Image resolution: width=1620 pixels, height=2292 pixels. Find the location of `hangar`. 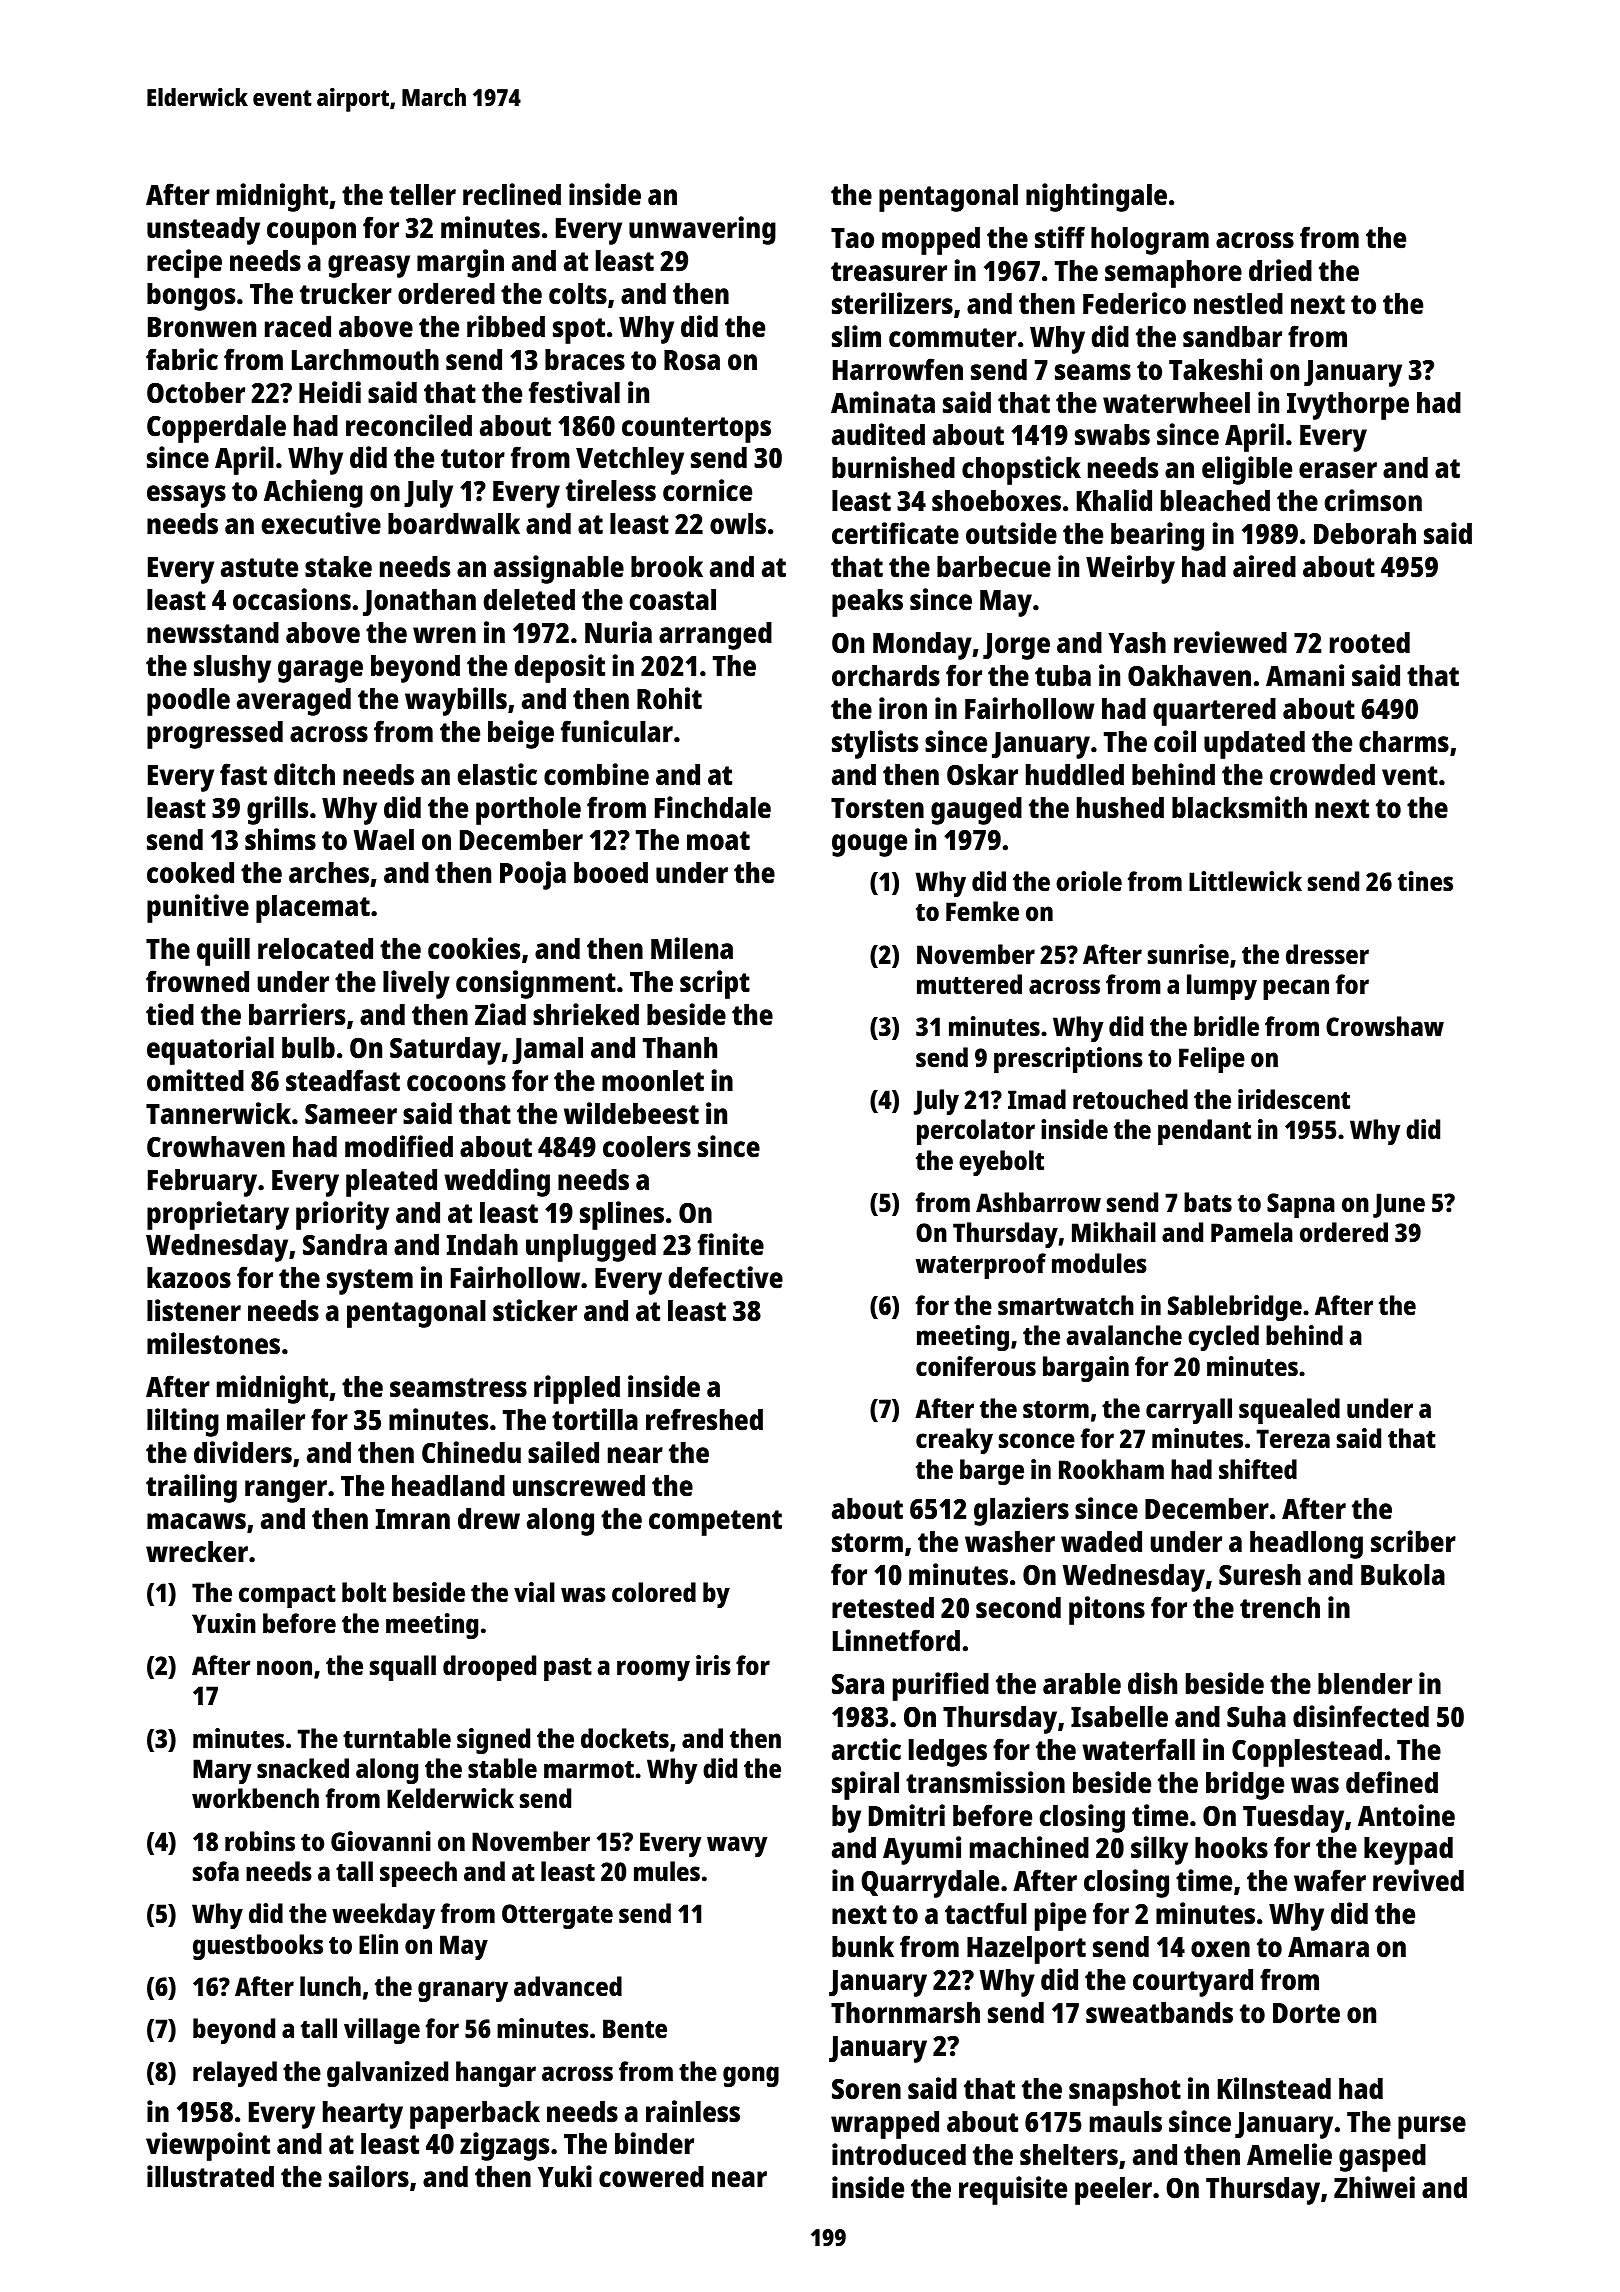

hangar is located at coordinates (496, 2074).
